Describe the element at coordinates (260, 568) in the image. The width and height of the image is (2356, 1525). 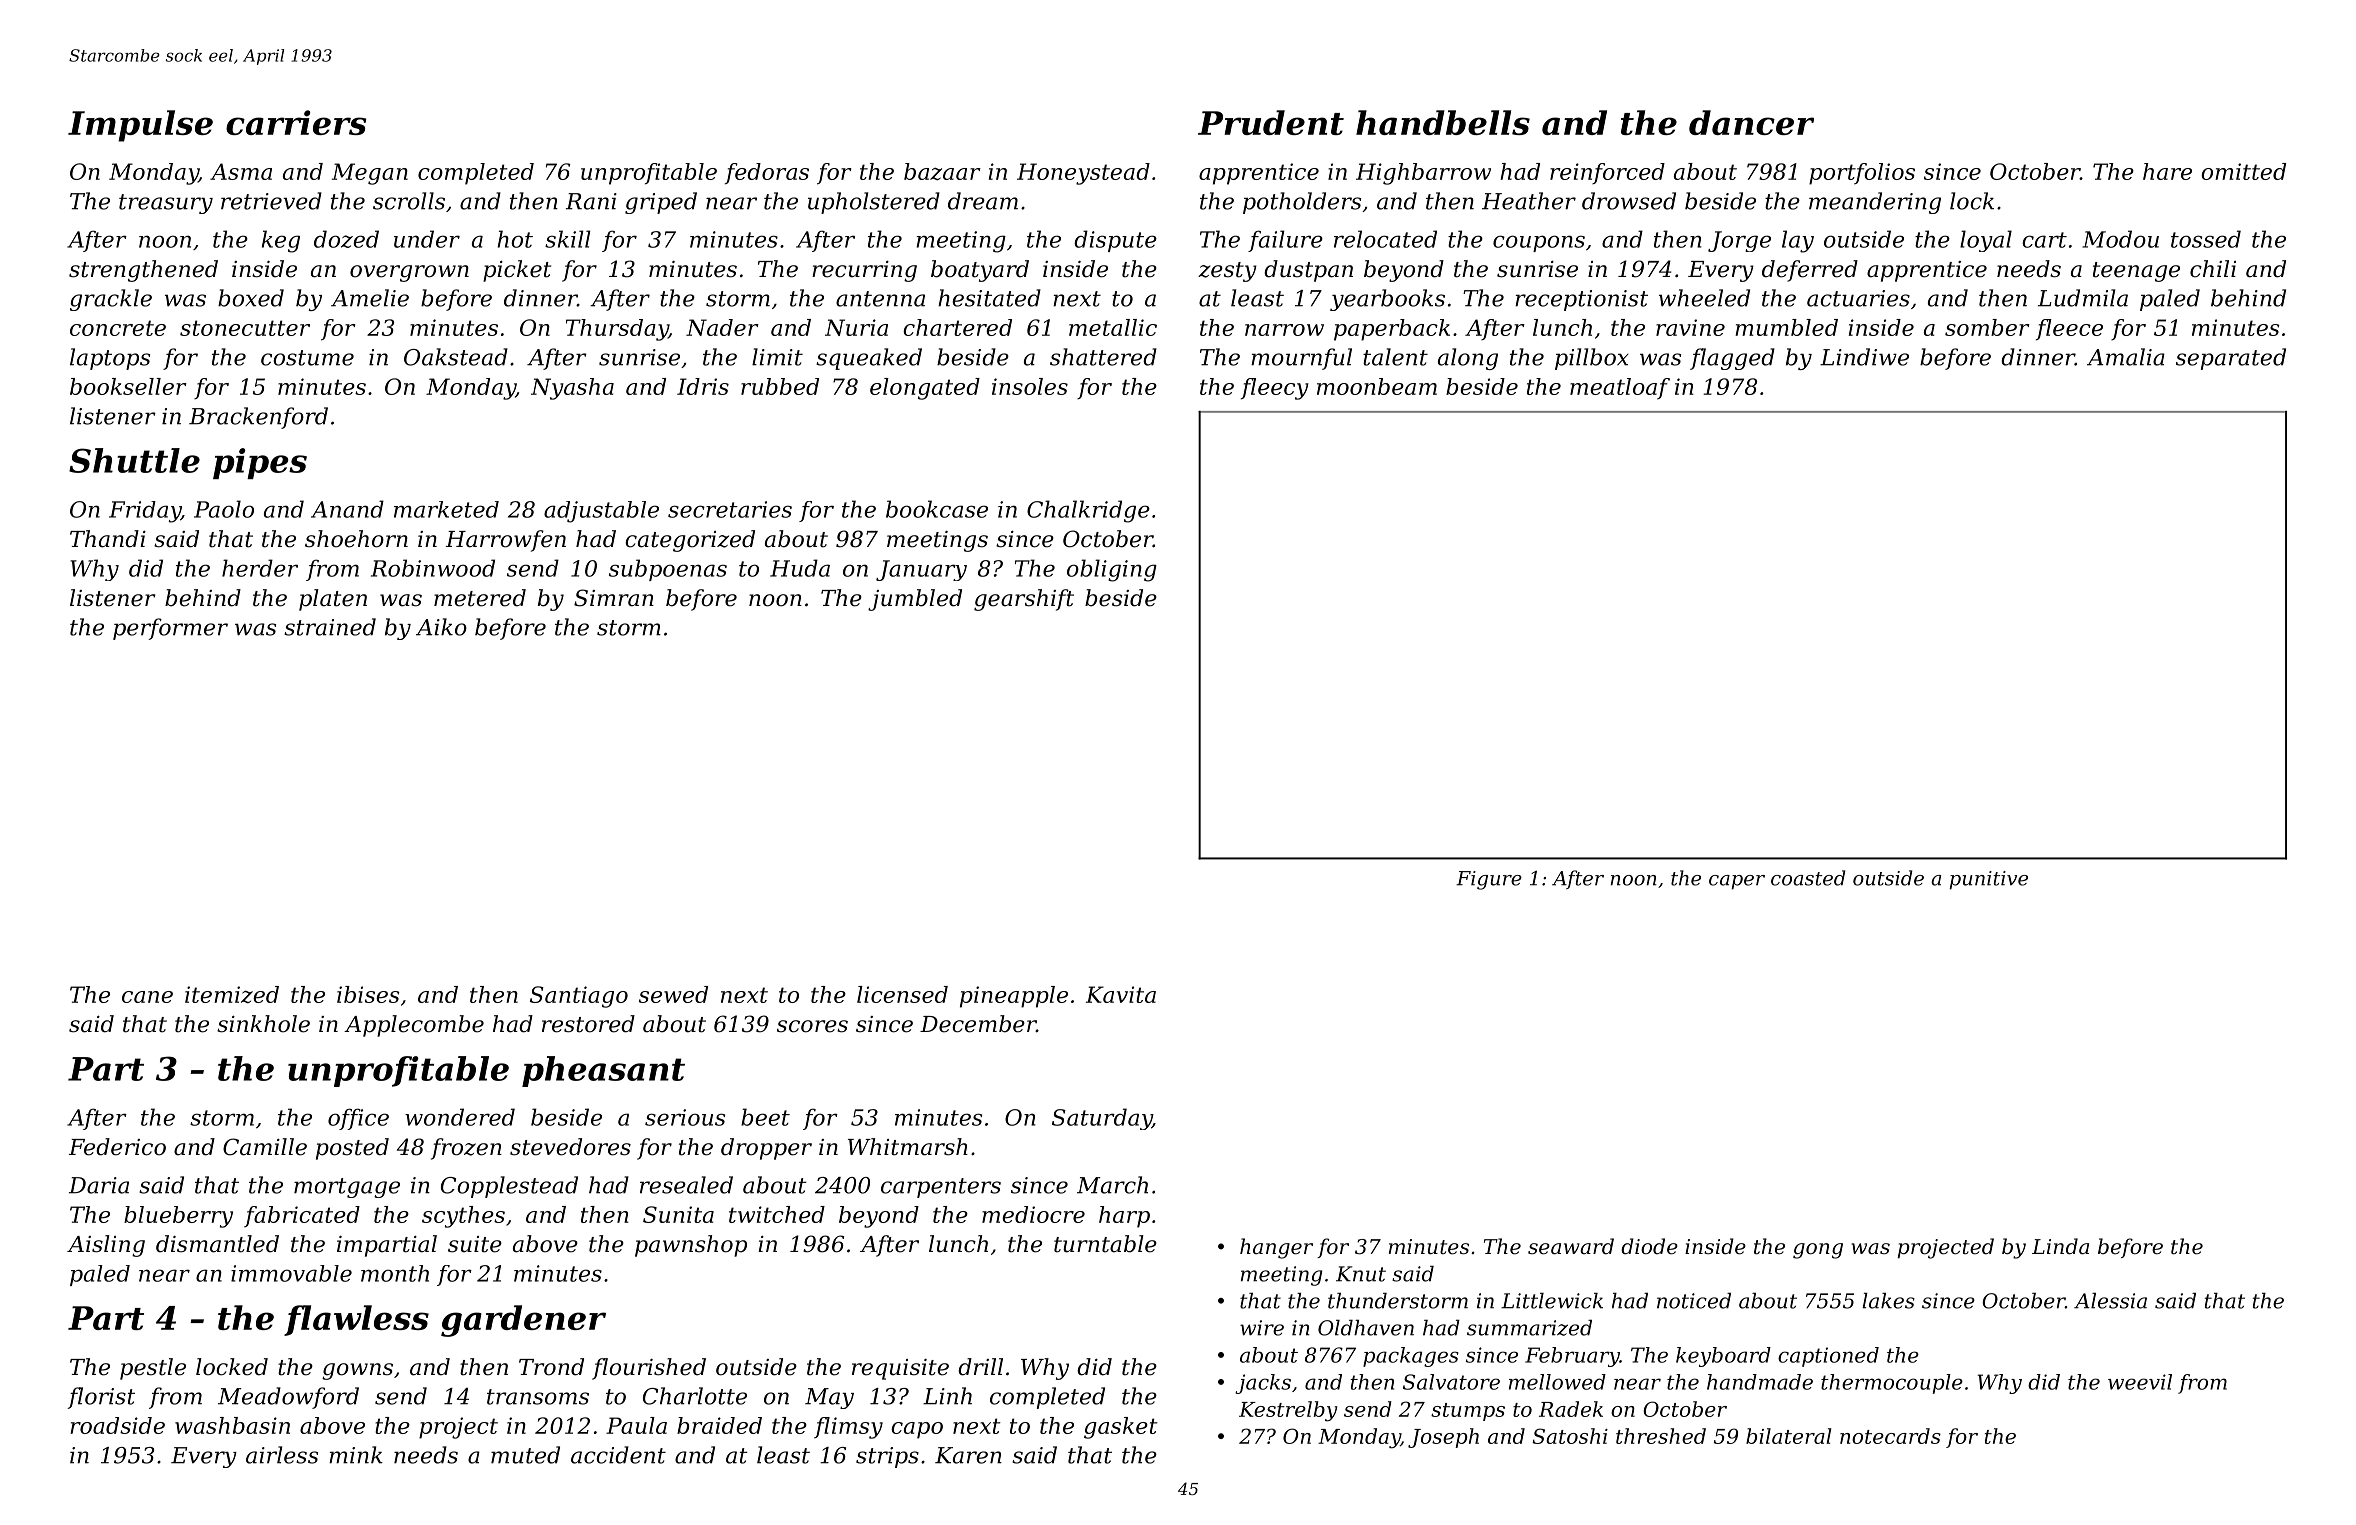
I see `herder` at that location.
